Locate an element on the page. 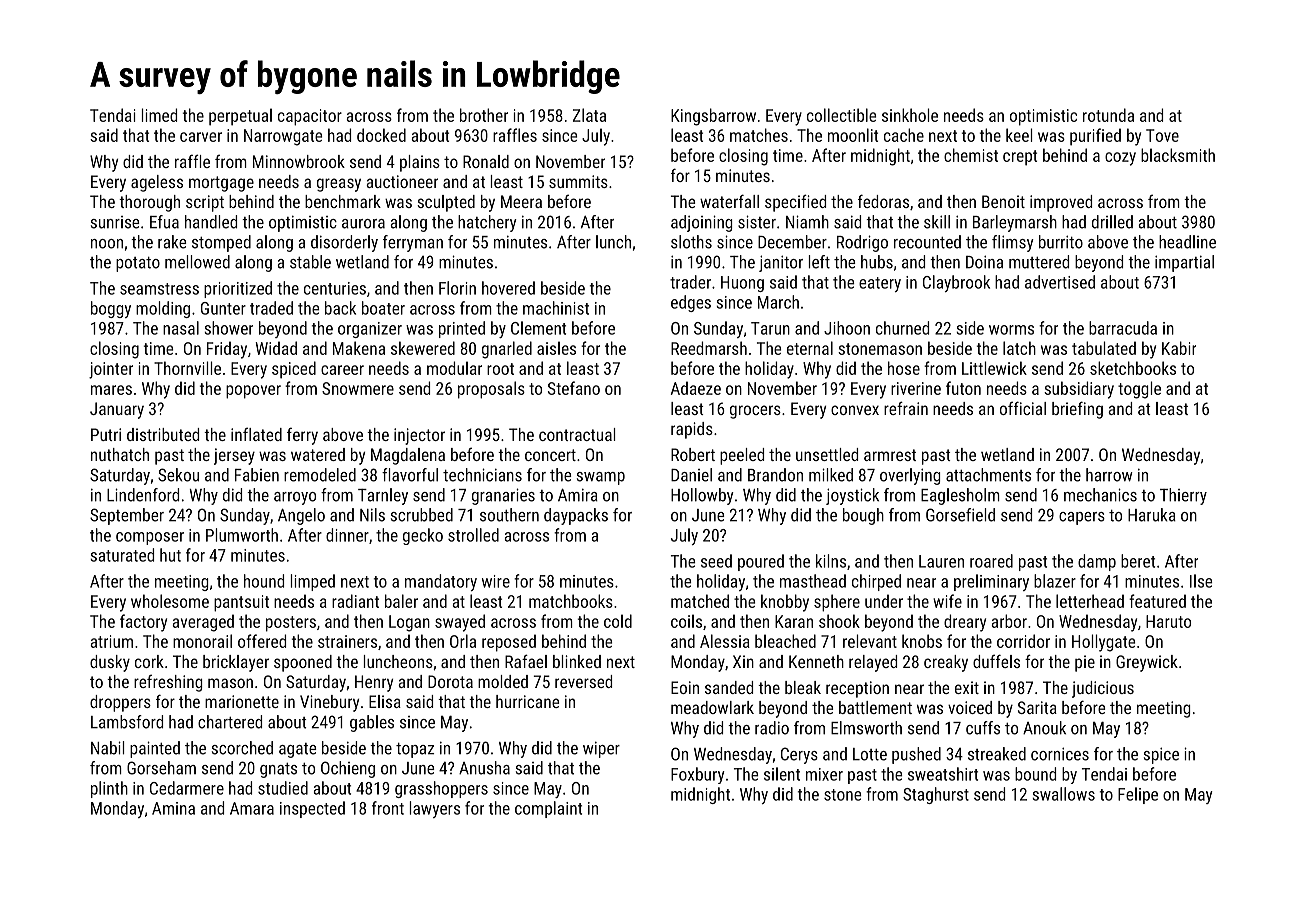  barracuda is located at coordinates (1123, 328).
